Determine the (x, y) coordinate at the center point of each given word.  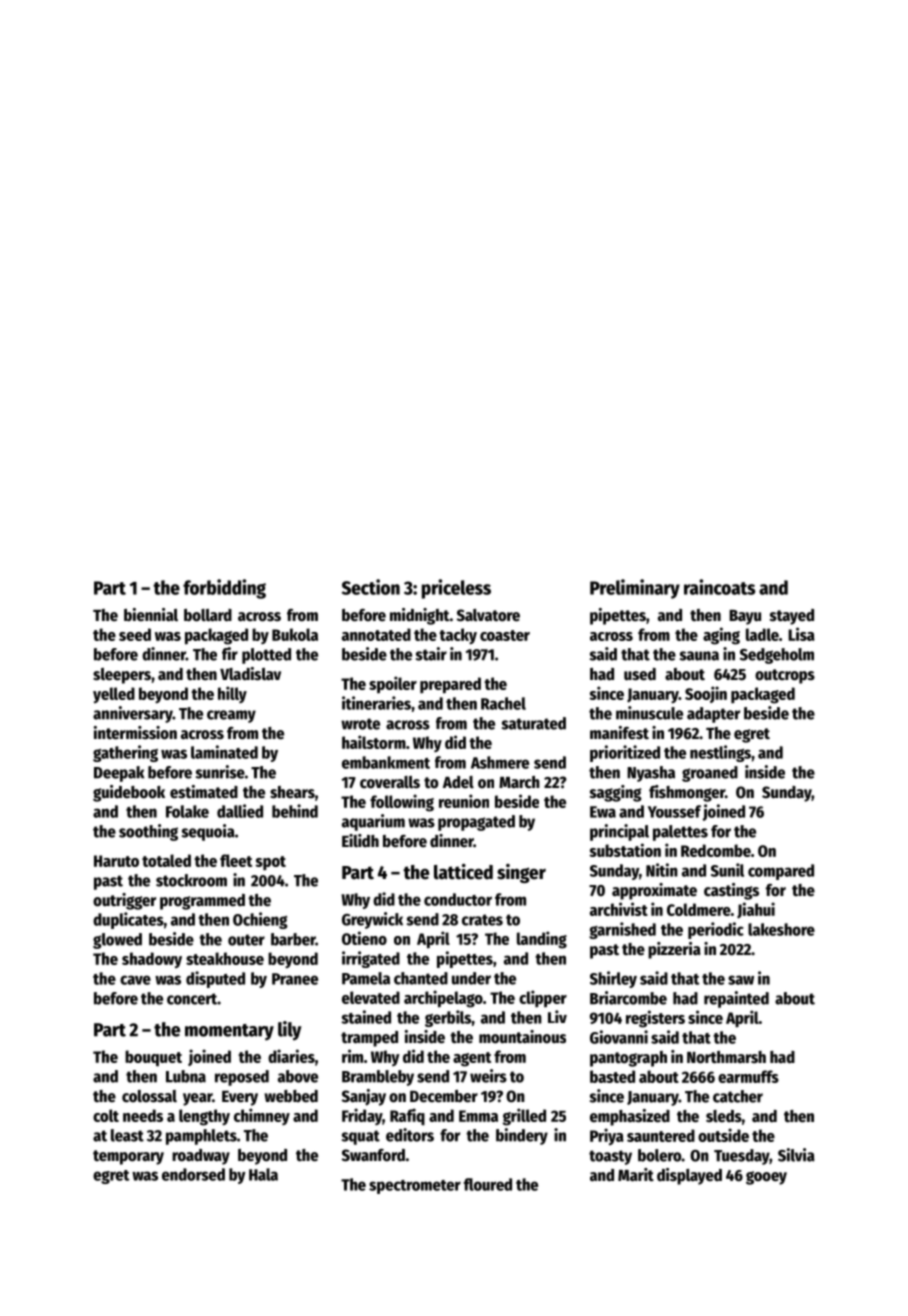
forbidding (224, 589)
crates (482, 920)
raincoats (720, 587)
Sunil (727, 870)
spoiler (393, 685)
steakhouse (225, 958)
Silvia (796, 1155)
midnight (420, 616)
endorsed (193, 1174)
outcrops (785, 676)
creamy (231, 716)
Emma (478, 1116)
